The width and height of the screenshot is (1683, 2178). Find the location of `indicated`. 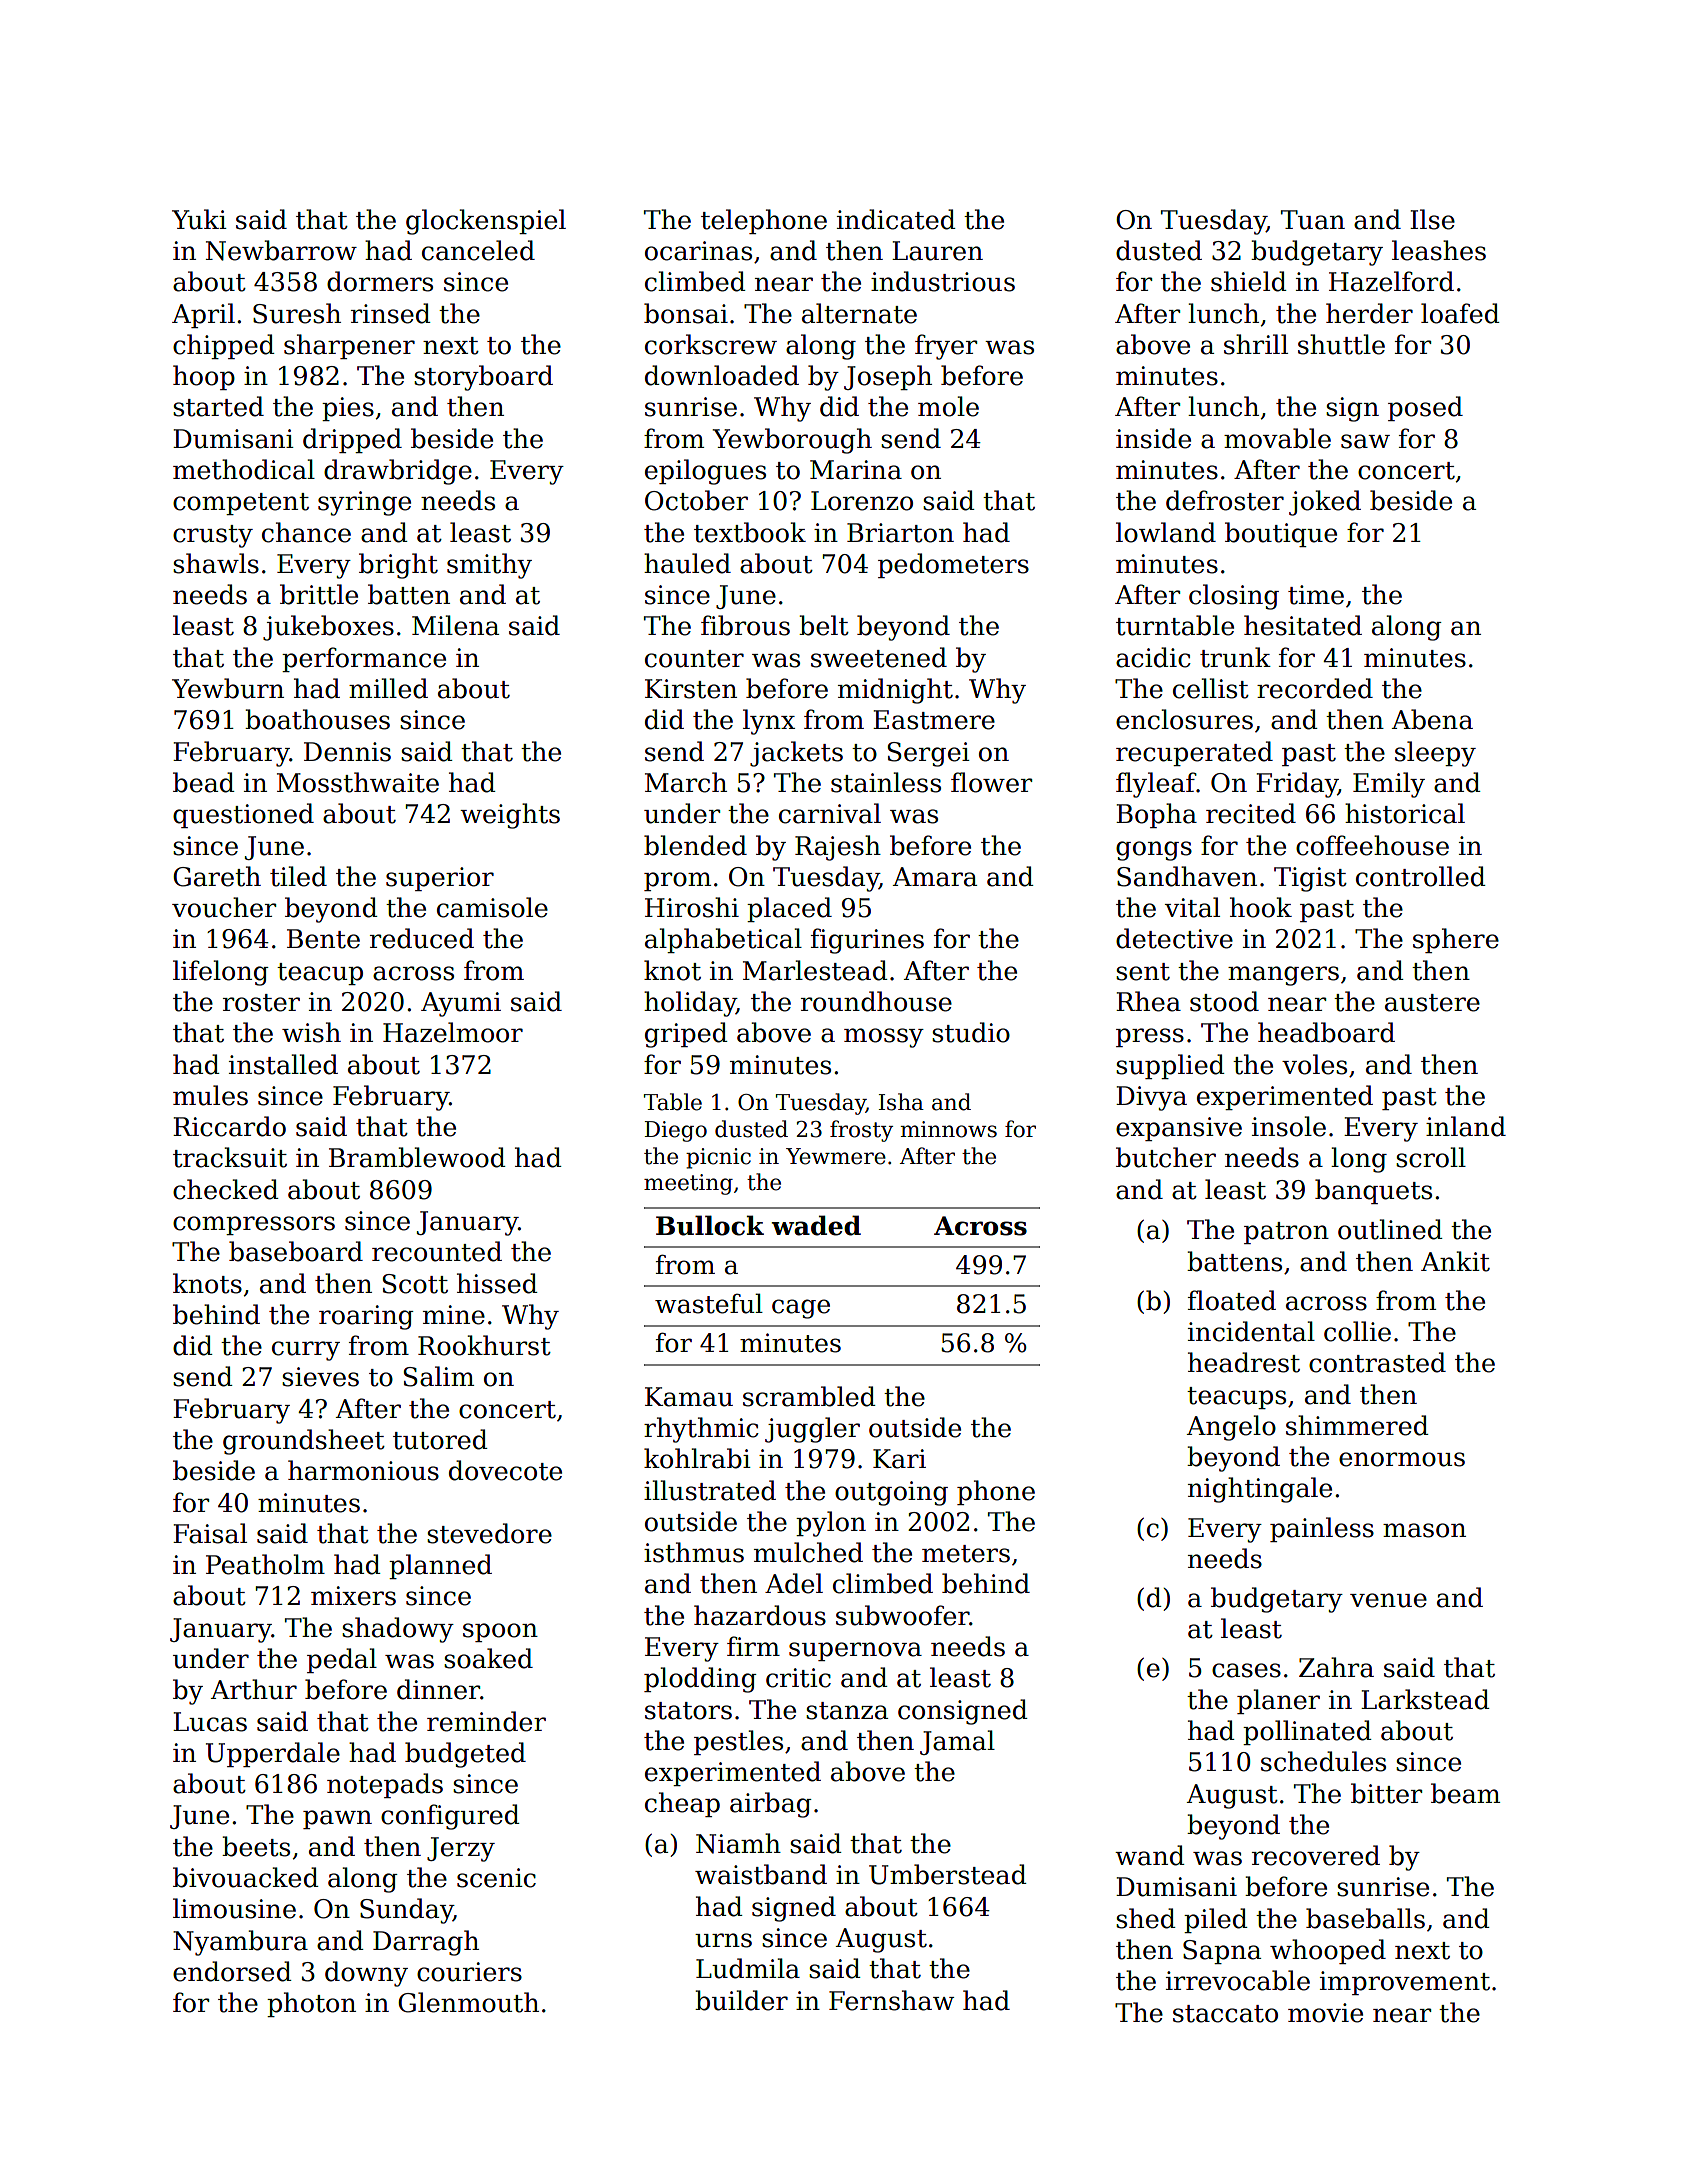

indicated is located at coordinates (896, 219).
